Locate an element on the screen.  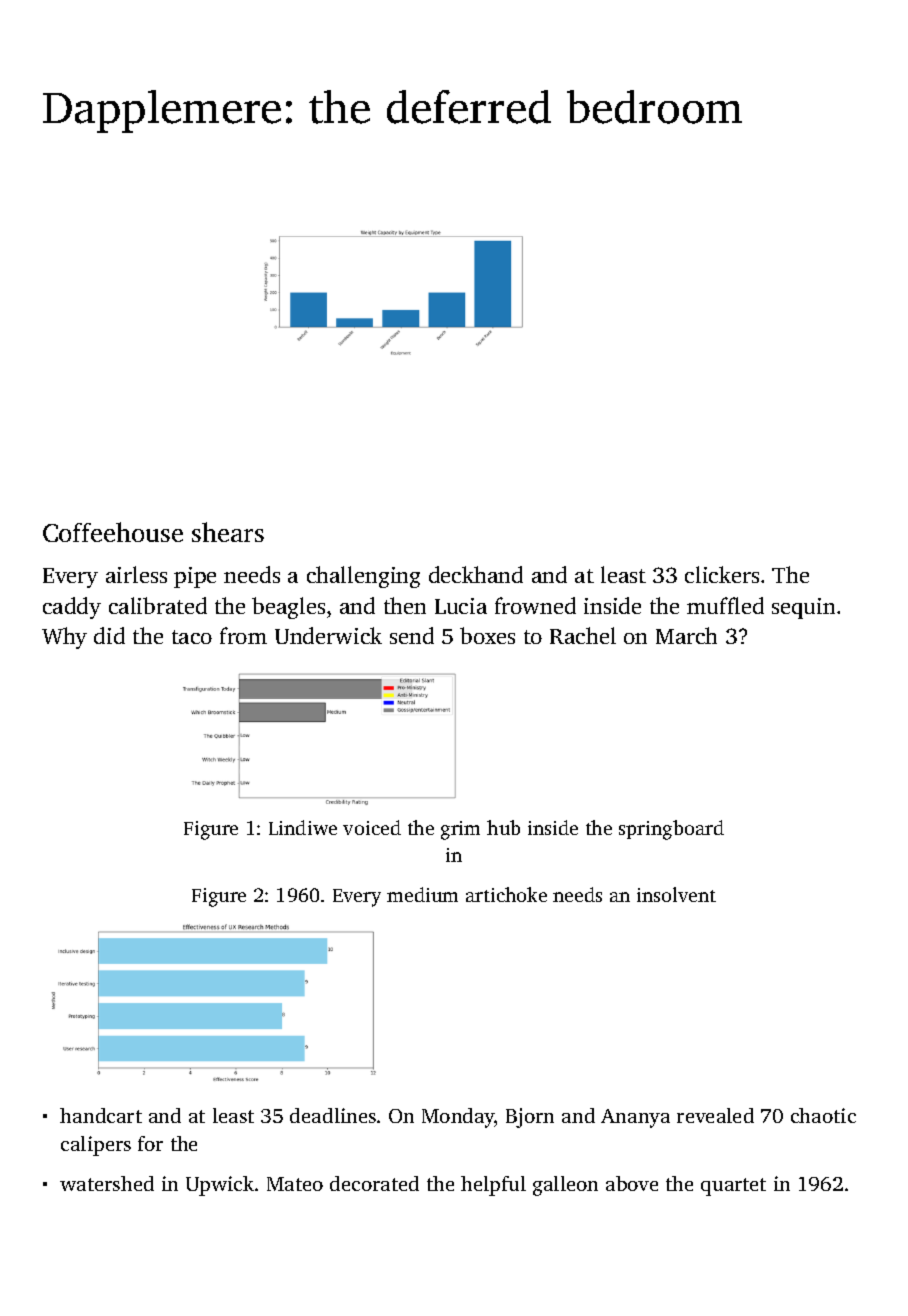
Bjorn is located at coordinates (530, 1118).
